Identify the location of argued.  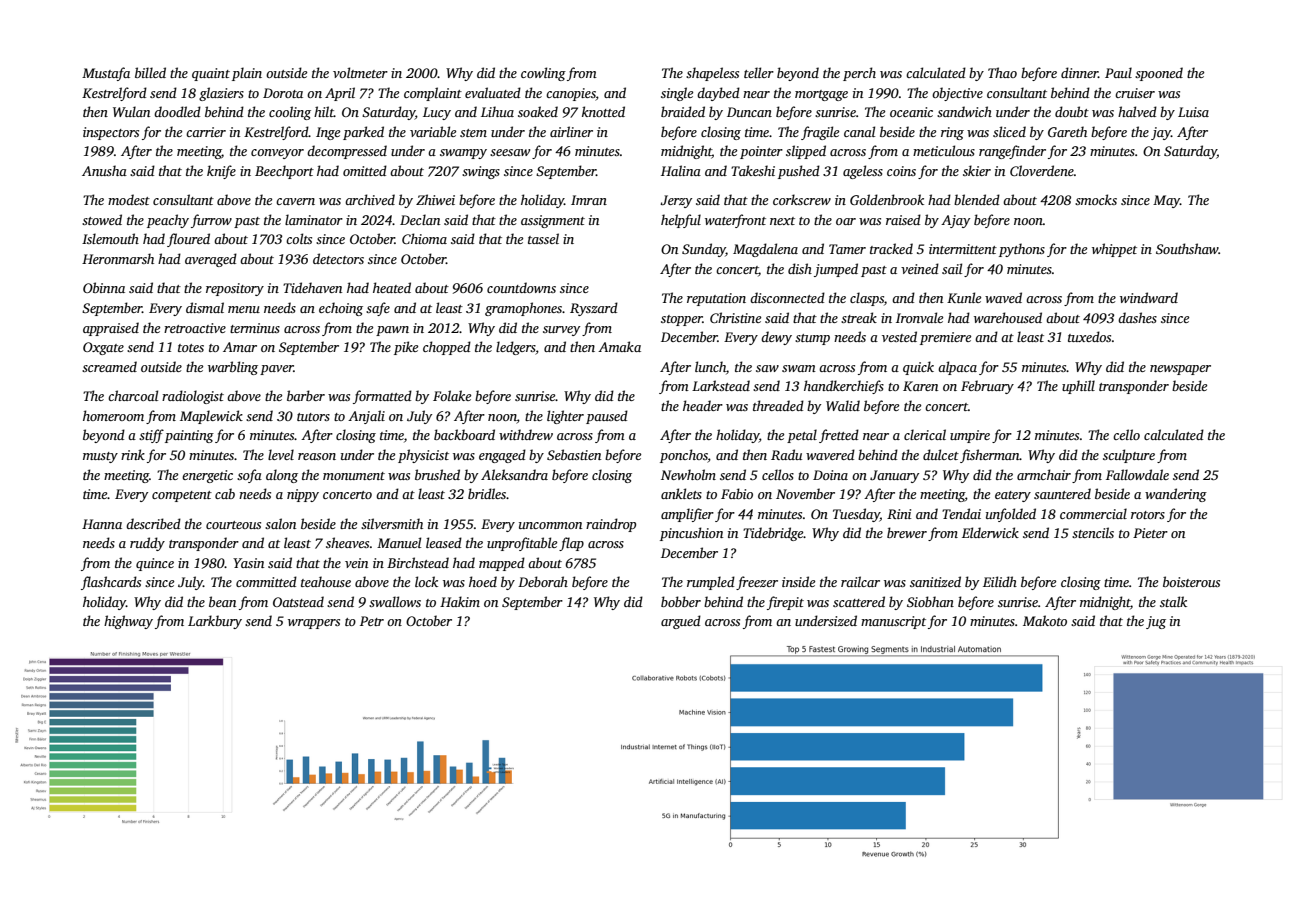
(681, 622).
